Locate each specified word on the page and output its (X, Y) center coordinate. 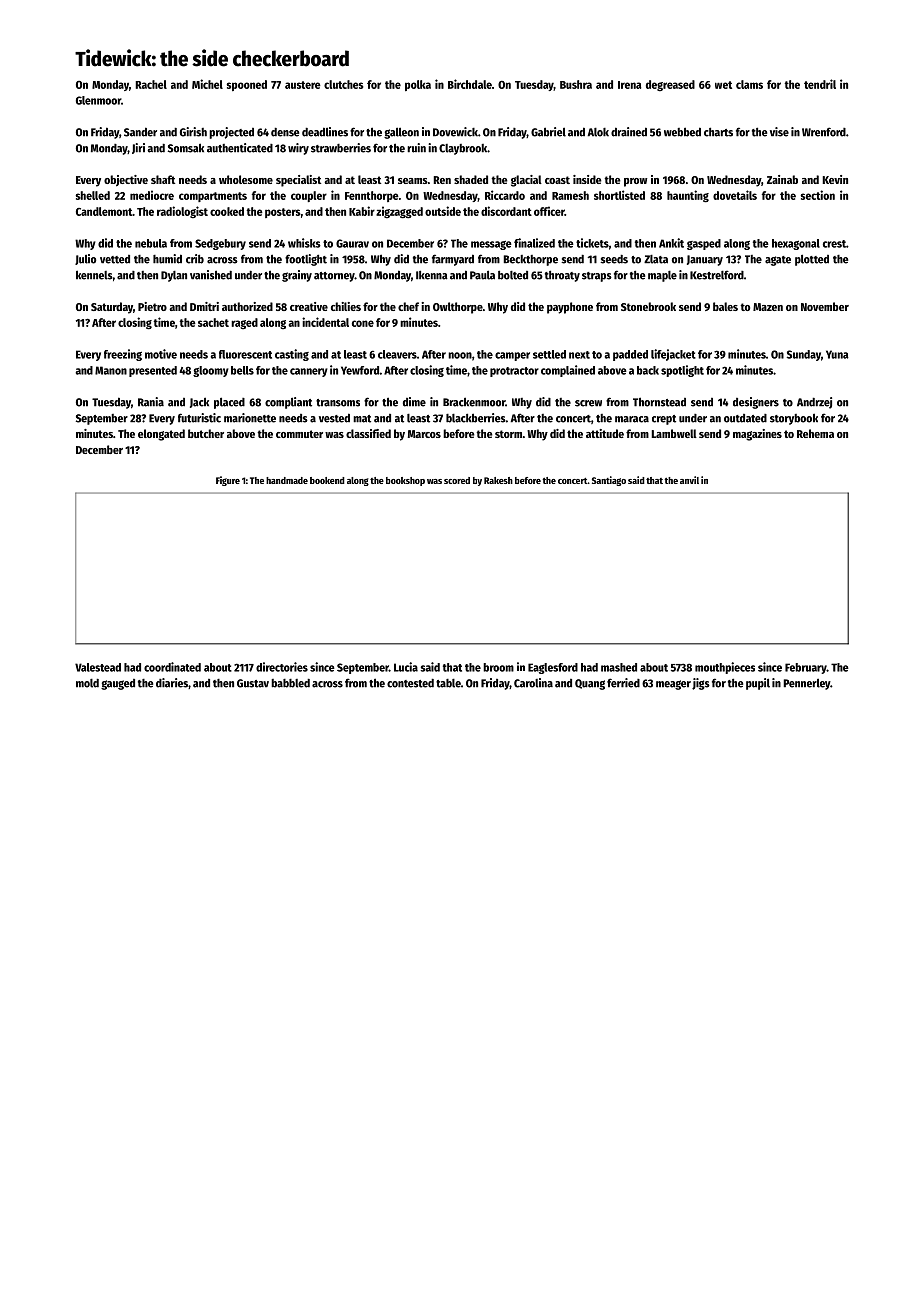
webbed (682, 132)
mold (87, 683)
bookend (327, 480)
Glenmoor (98, 100)
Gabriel (548, 132)
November (825, 306)
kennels (94, 275)
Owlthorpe (458, 308)
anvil (689, 480)
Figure (228, 481)
